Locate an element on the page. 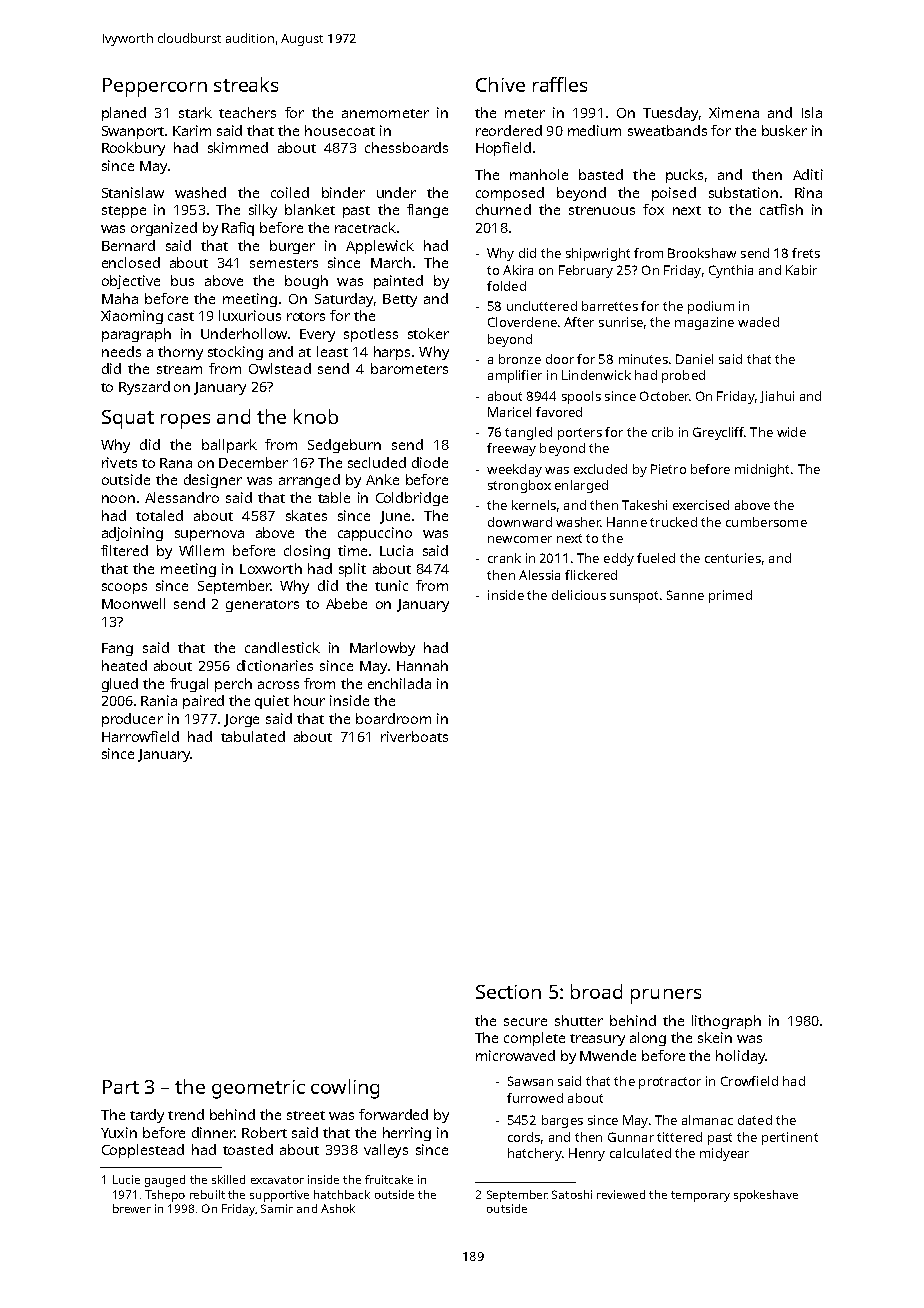 This image has height=1308, width=924. tabulated is located at coordinates (253, 736).
